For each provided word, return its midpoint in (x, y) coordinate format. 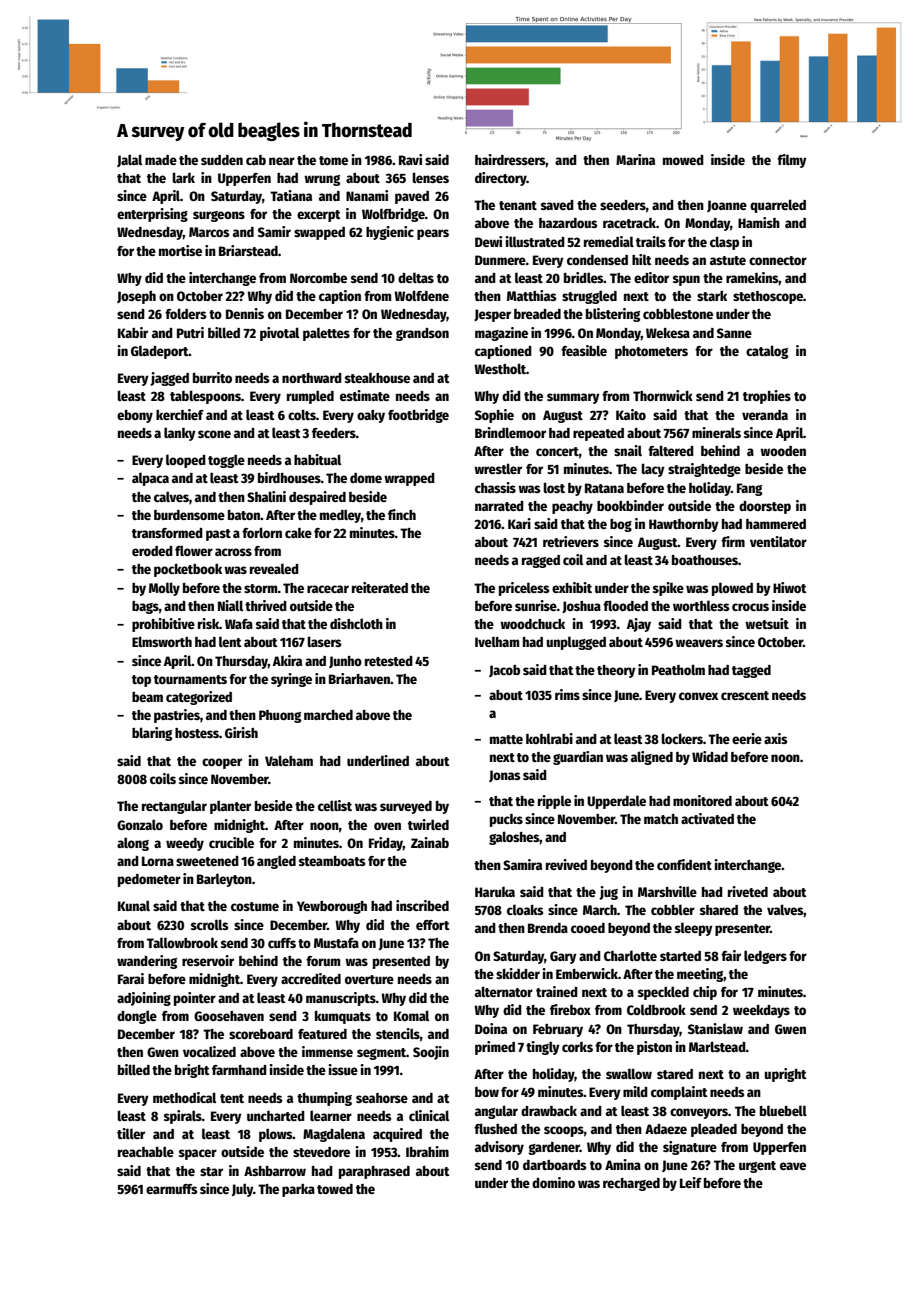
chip (705, 993)
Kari (519, 523)
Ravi (410, 159)
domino (553, 1182)
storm (261, 588)
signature (690, 1148)
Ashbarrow (275, 1171)
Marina (635, 159)
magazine (501, 334)
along (133, 844)
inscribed (422, 905)
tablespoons (205, 397)
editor (651, 277)
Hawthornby (684, 525)
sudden (222, 160)
